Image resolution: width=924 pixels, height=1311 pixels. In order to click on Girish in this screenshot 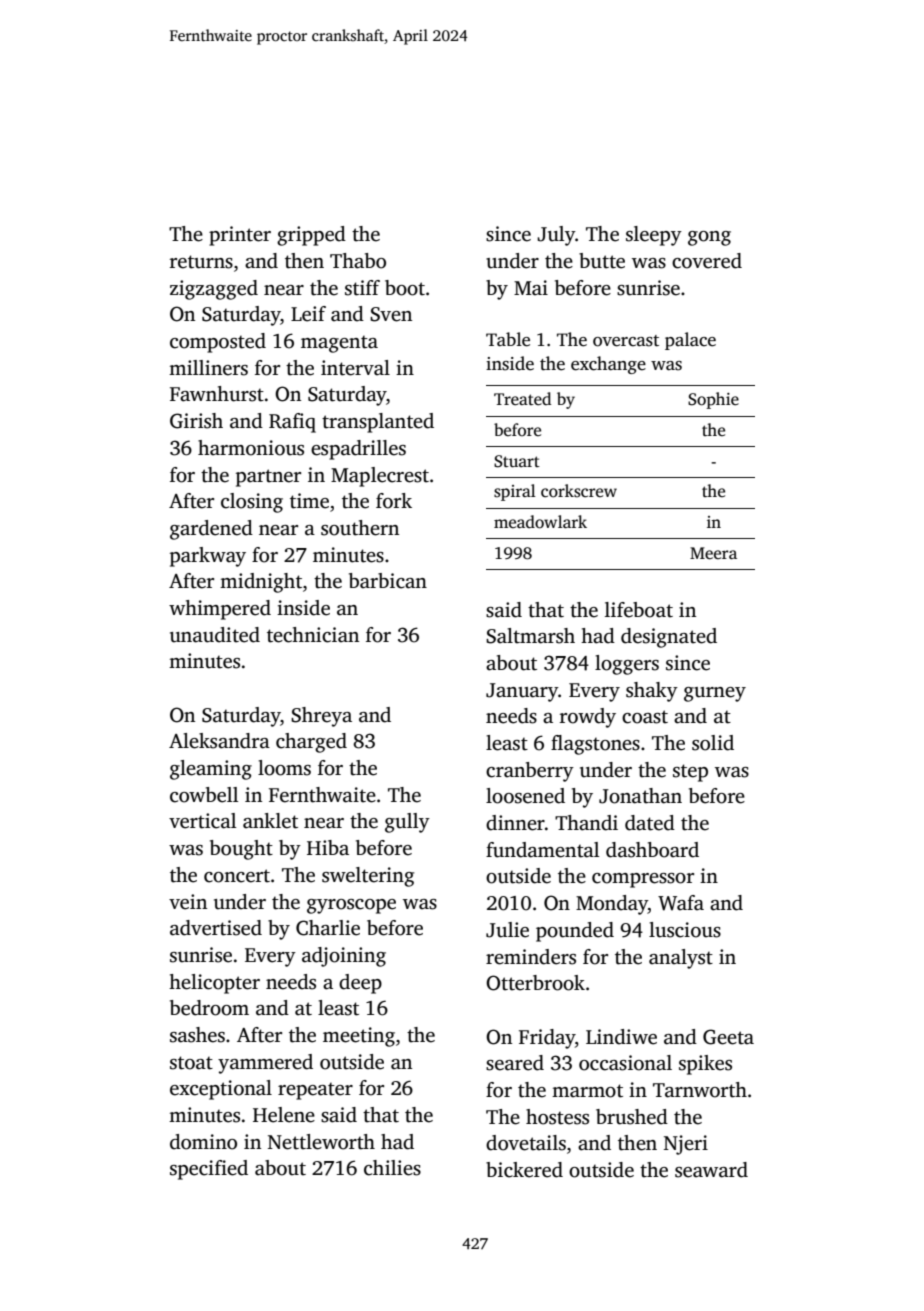, I will do `click(196, 421)`.
